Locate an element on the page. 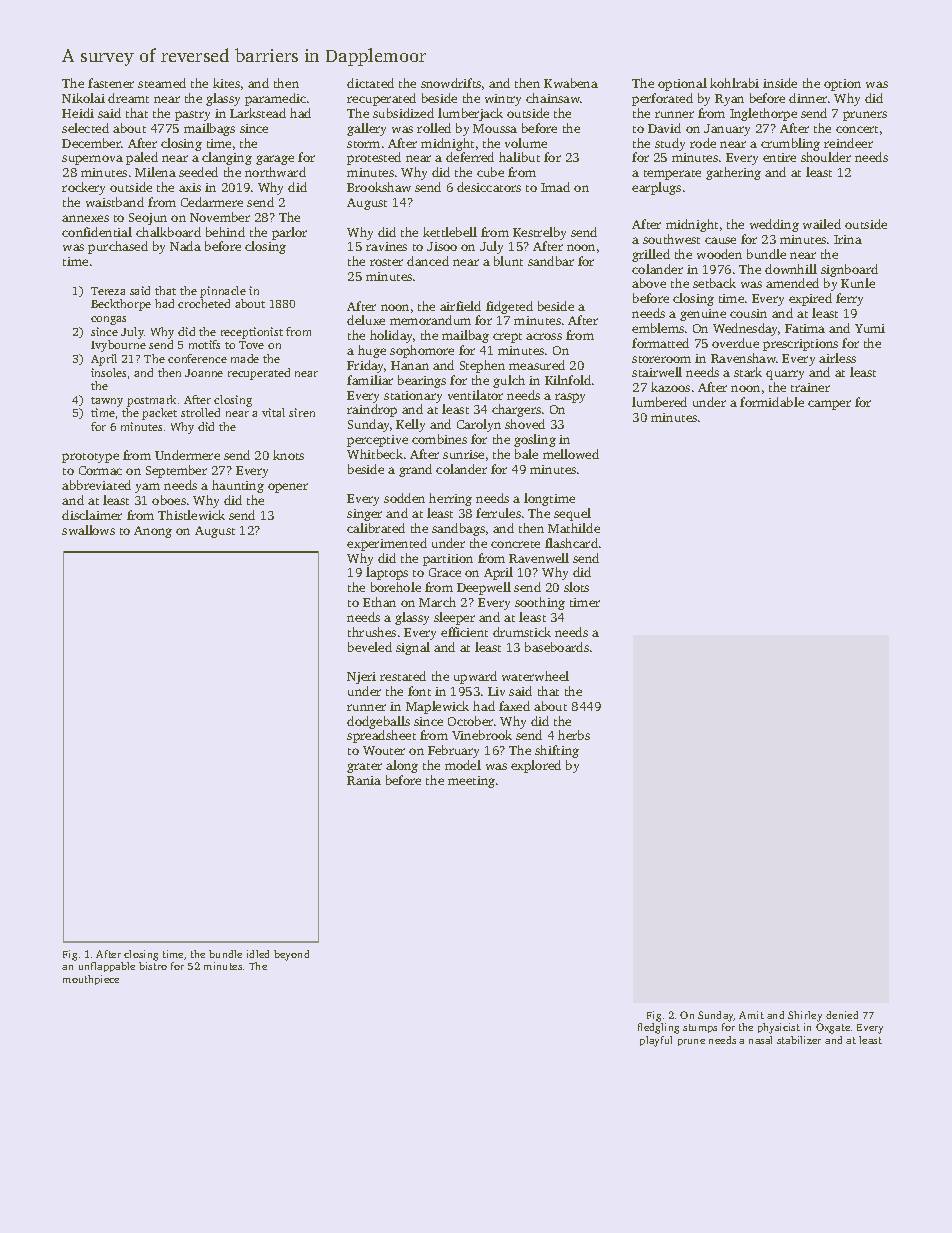  sodden is located at coordinates (404, 498).
